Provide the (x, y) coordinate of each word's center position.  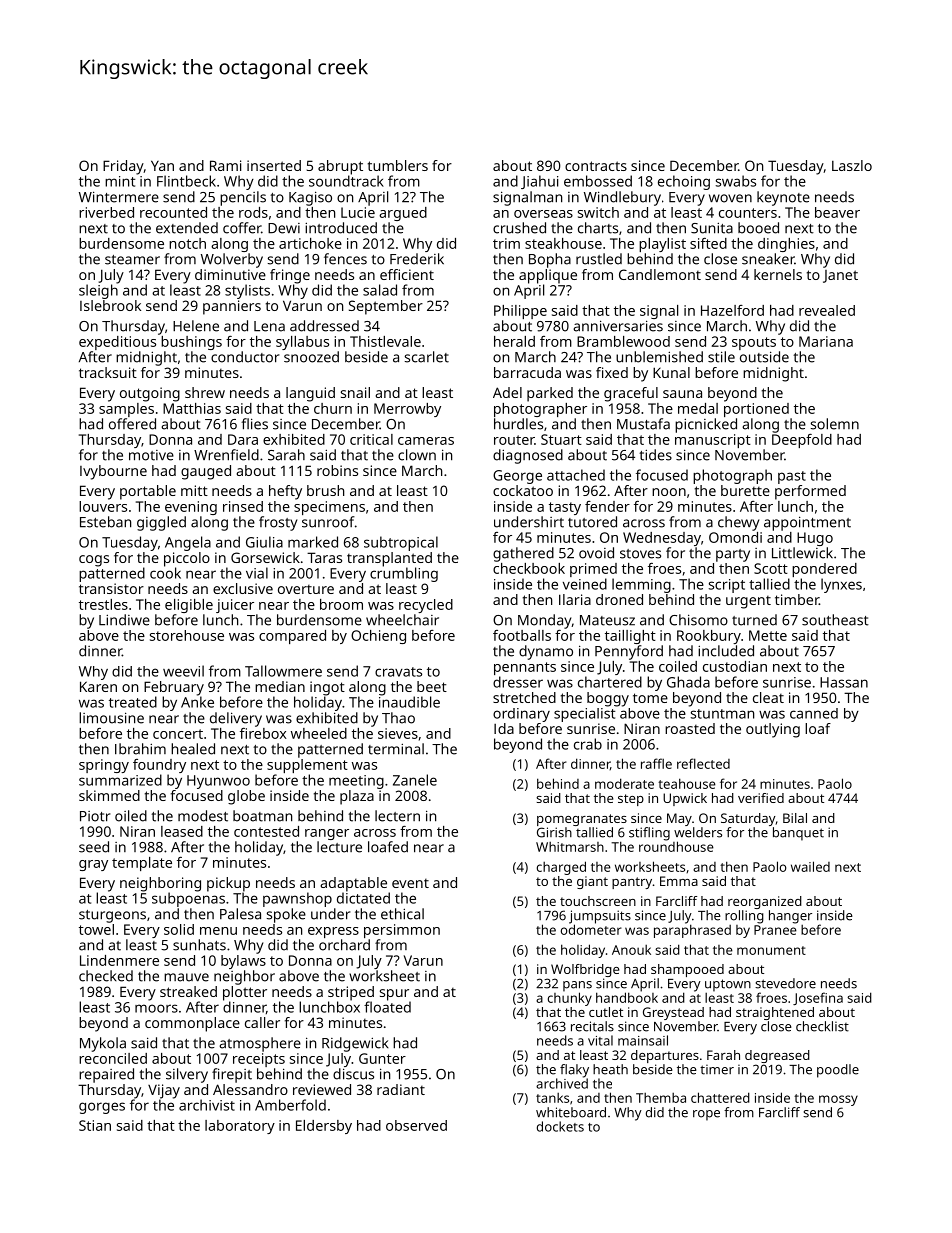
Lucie (358, 212)
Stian (95, 1125)
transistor (111, 588)
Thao (398, 718)
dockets (560, 1126)
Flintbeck (186, 181)
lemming (641, 585)
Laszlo (852, 165)
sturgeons (112, 916)
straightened (775, 1013)
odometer (591, 929)
